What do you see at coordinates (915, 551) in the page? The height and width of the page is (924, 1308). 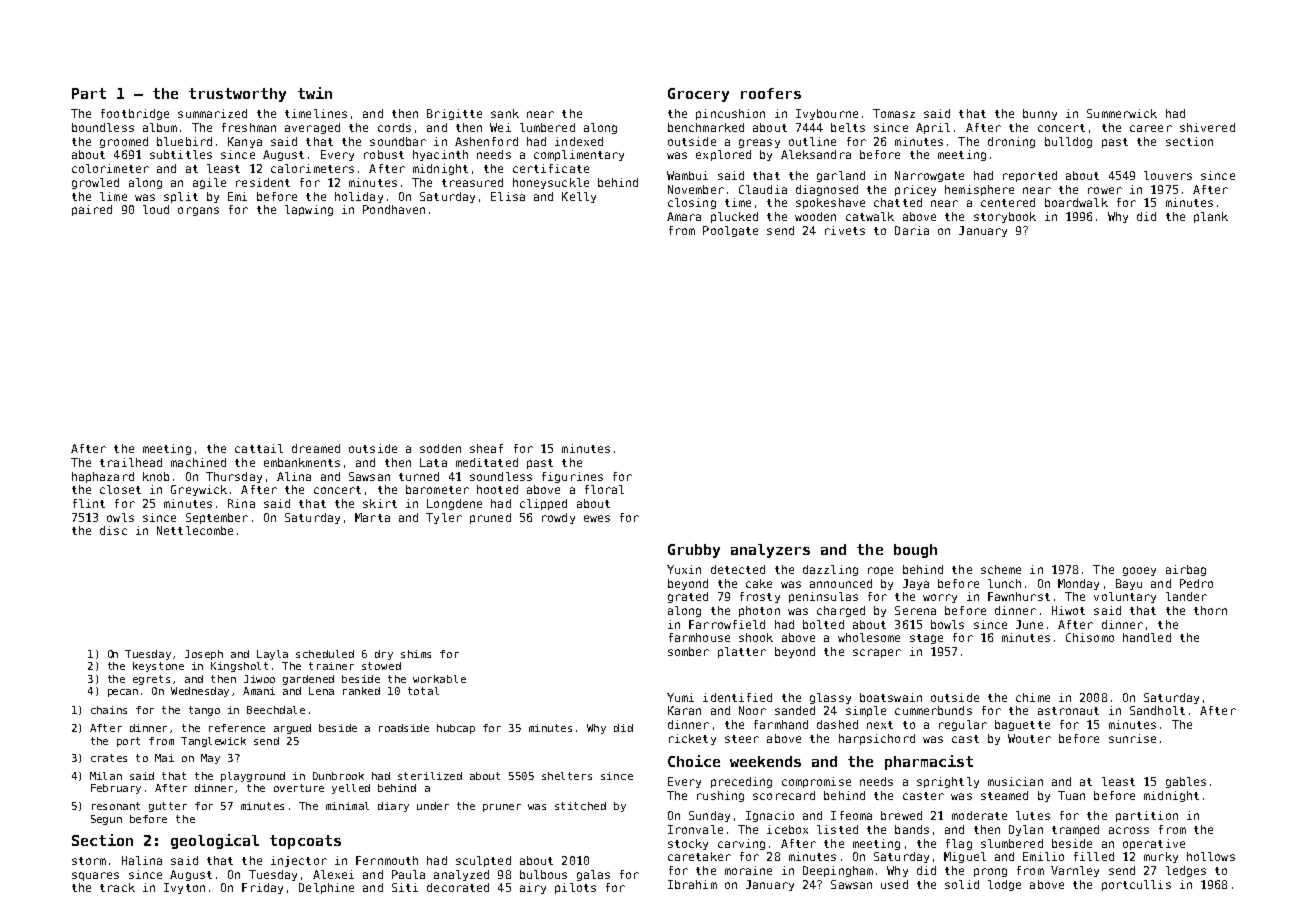 I see `bough` at bounding box center [915, 551].
